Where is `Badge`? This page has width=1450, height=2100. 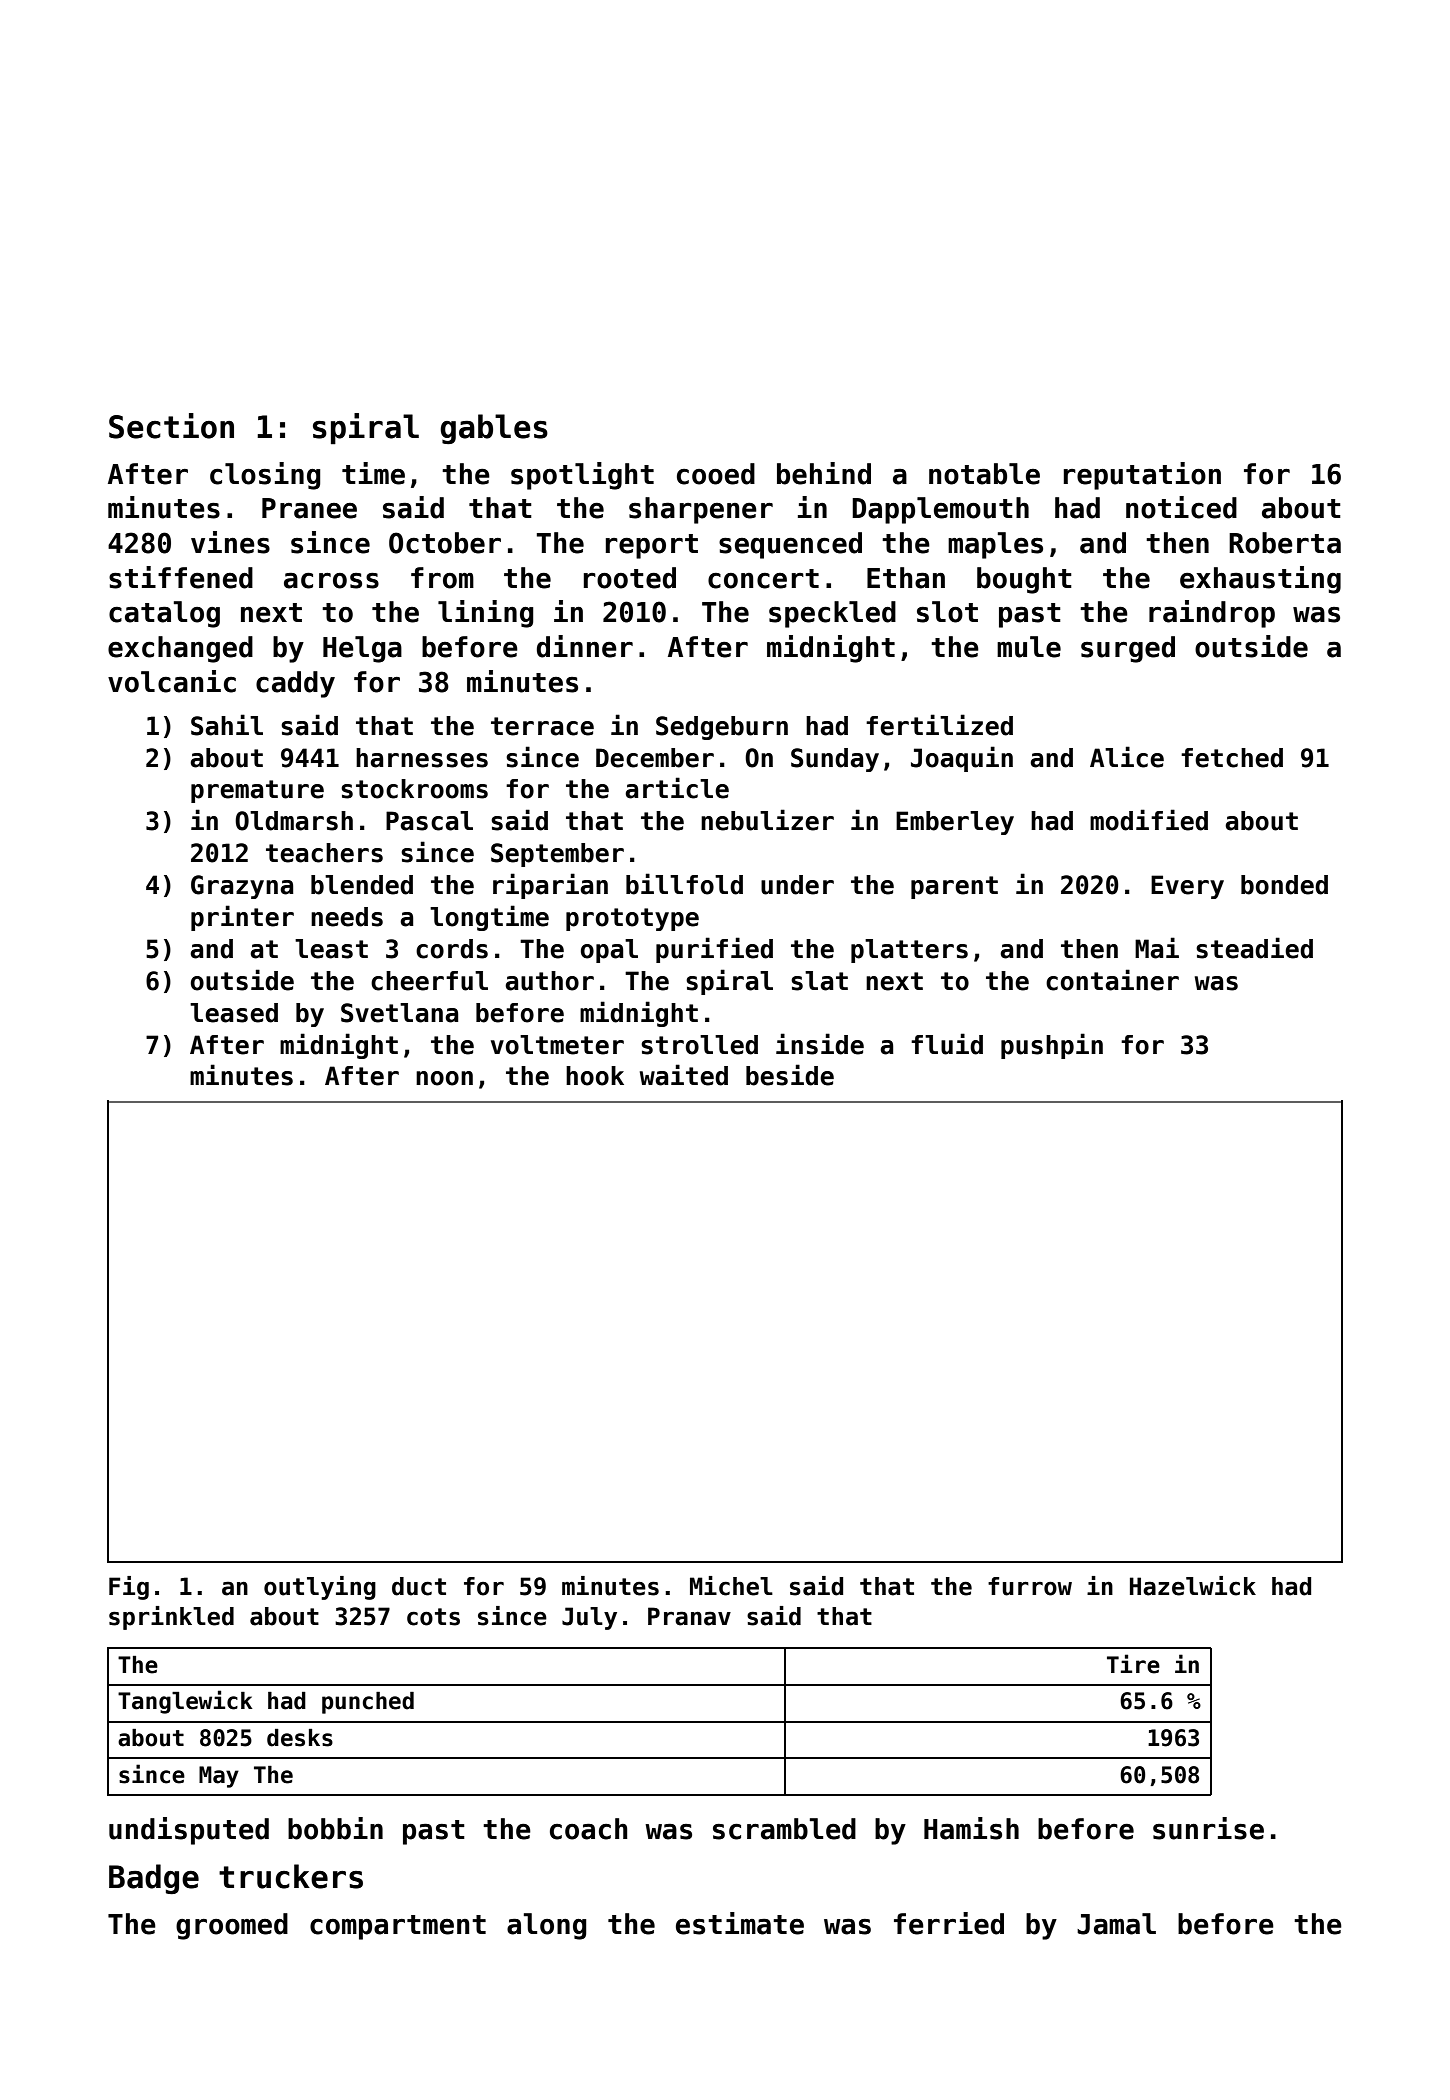
Badge is located at coordinates (154, 1879).
